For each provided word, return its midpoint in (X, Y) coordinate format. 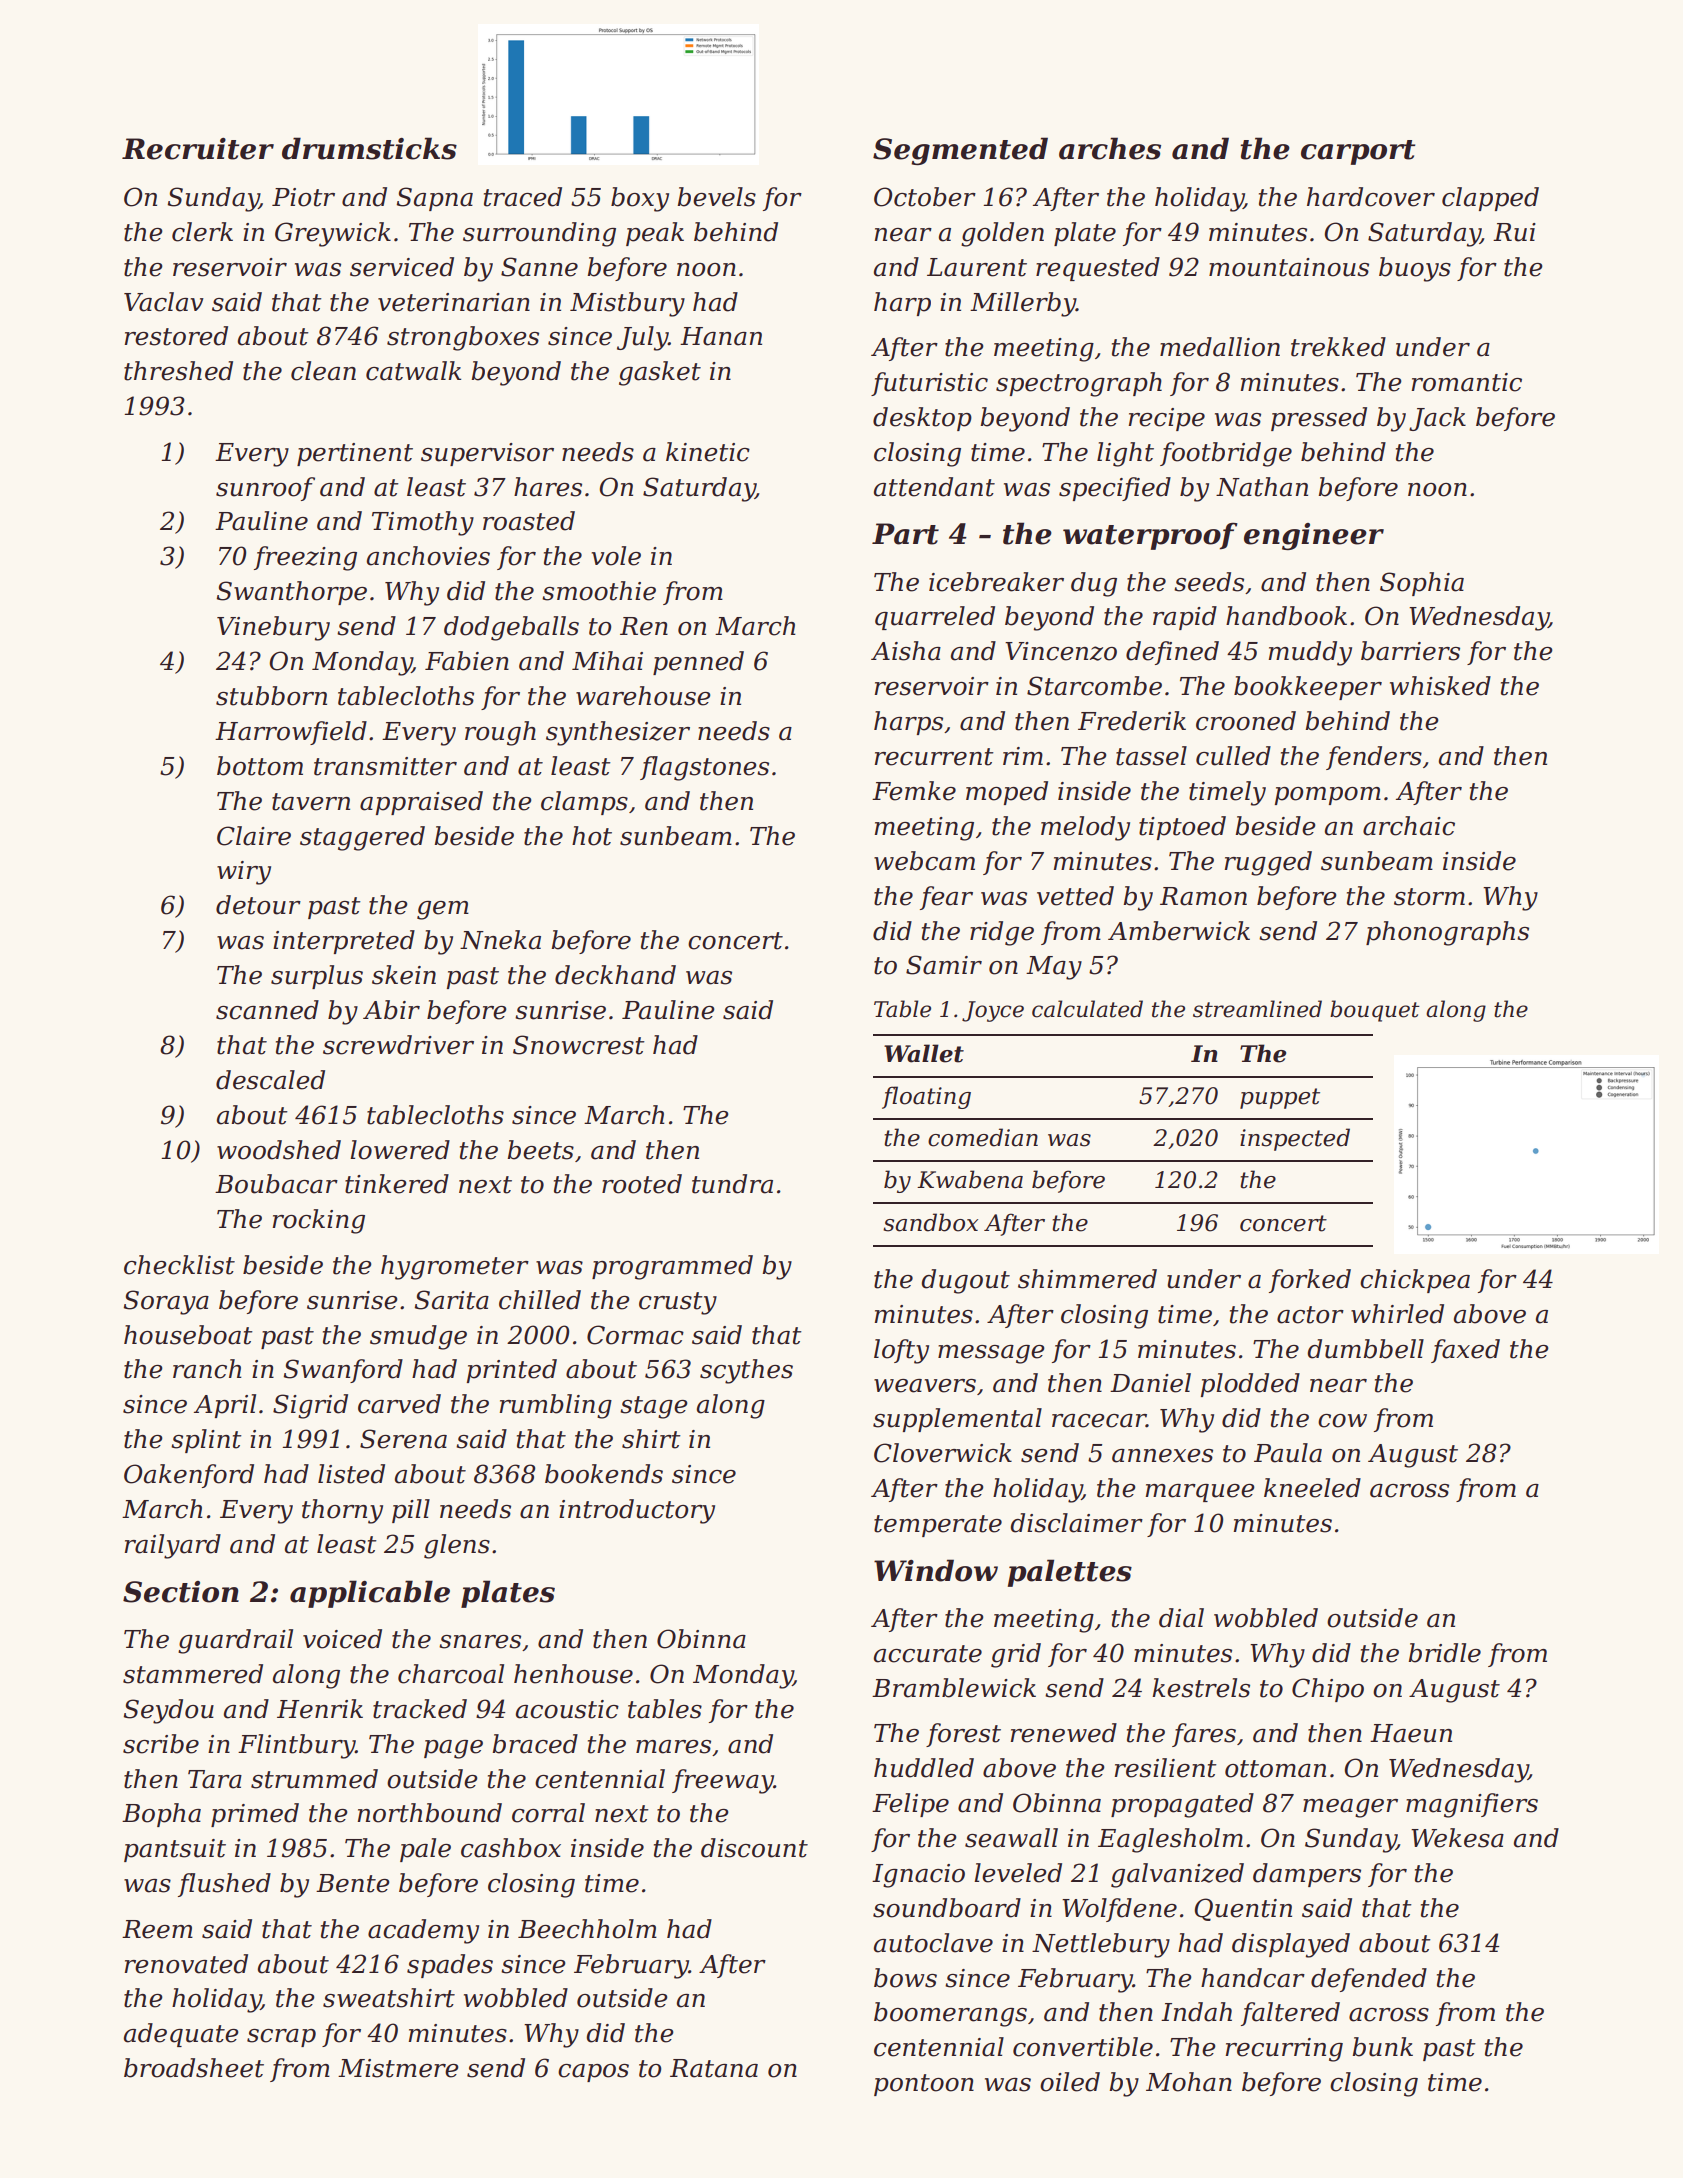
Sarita (452, 1300)
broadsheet (194, 2068)
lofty (901, 1351)
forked (1310, 1281)
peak (655, 234)
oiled (1070, 2082)
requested (1098, 269)
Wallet (924, 1053)
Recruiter (198, 149)
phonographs (1447, 933)
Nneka (500, 940)
